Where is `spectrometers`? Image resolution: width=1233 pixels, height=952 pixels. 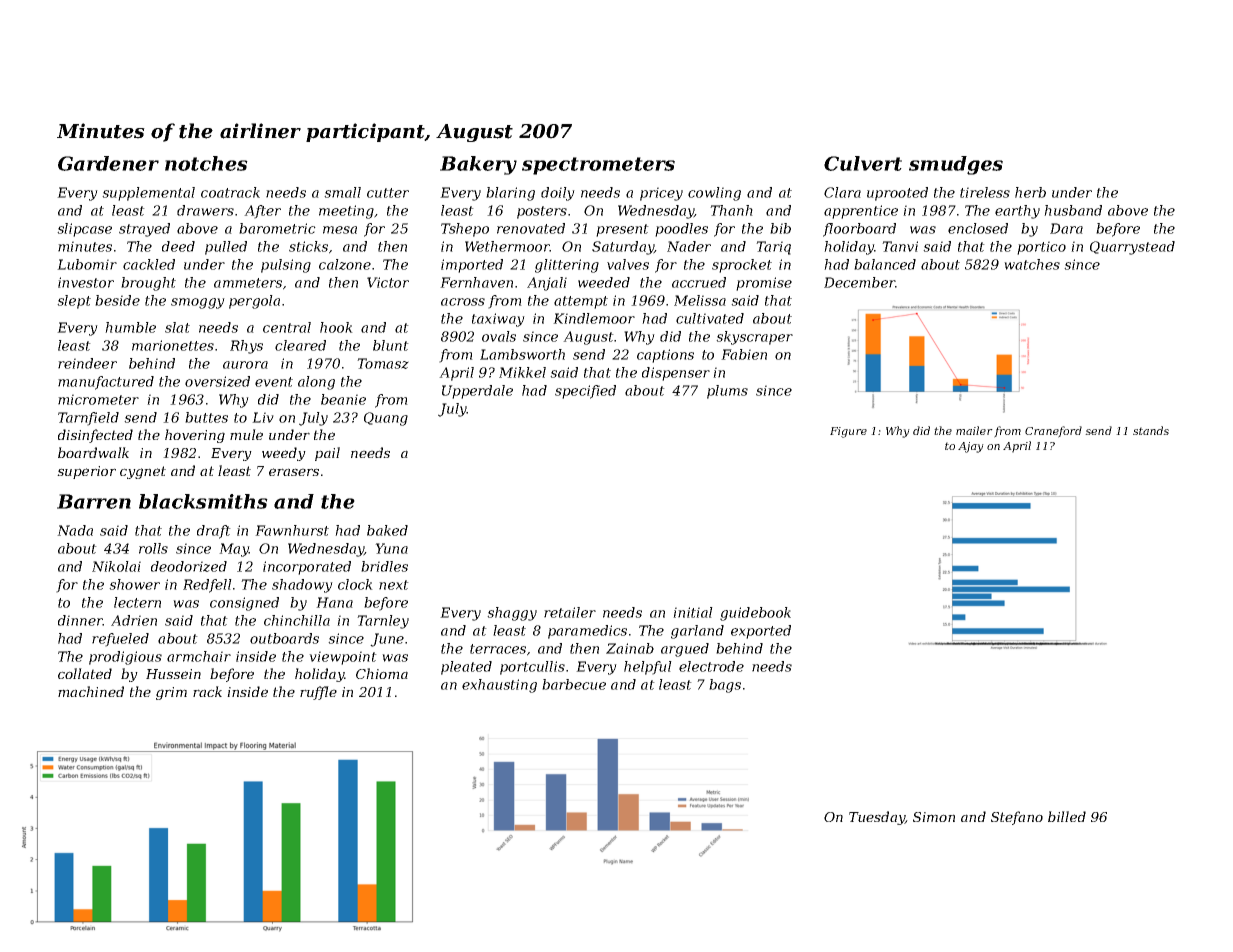
spectrometers is located at coordinates (598, 166).
